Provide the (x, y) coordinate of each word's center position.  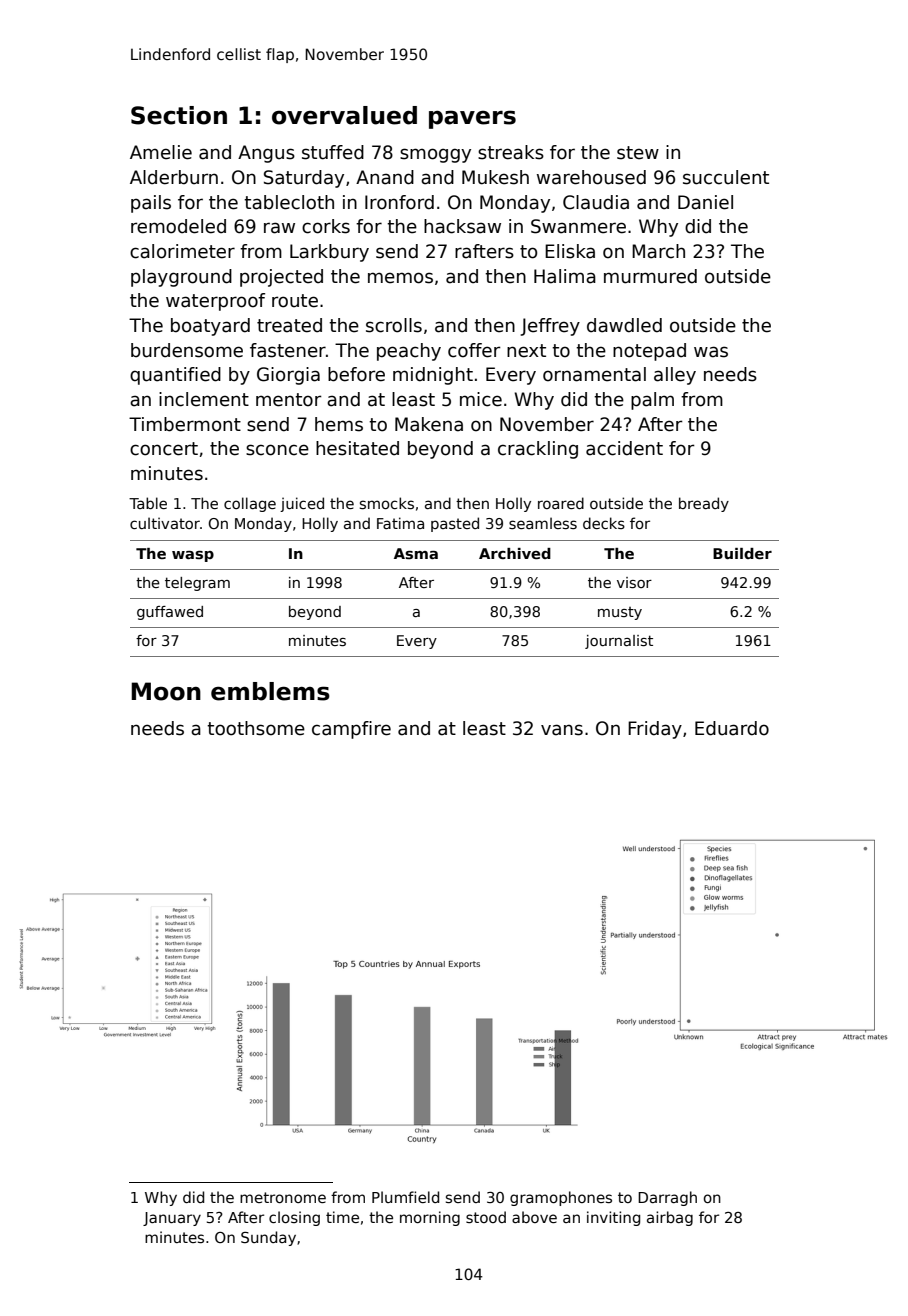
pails (151, 204)
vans (562, 730)
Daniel (705, 202)
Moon (166, 691)
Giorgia (288, 376)
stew (638, 153)
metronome (283, 1197)
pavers (472, 119)
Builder (742, 553)
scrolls (394, 325)
